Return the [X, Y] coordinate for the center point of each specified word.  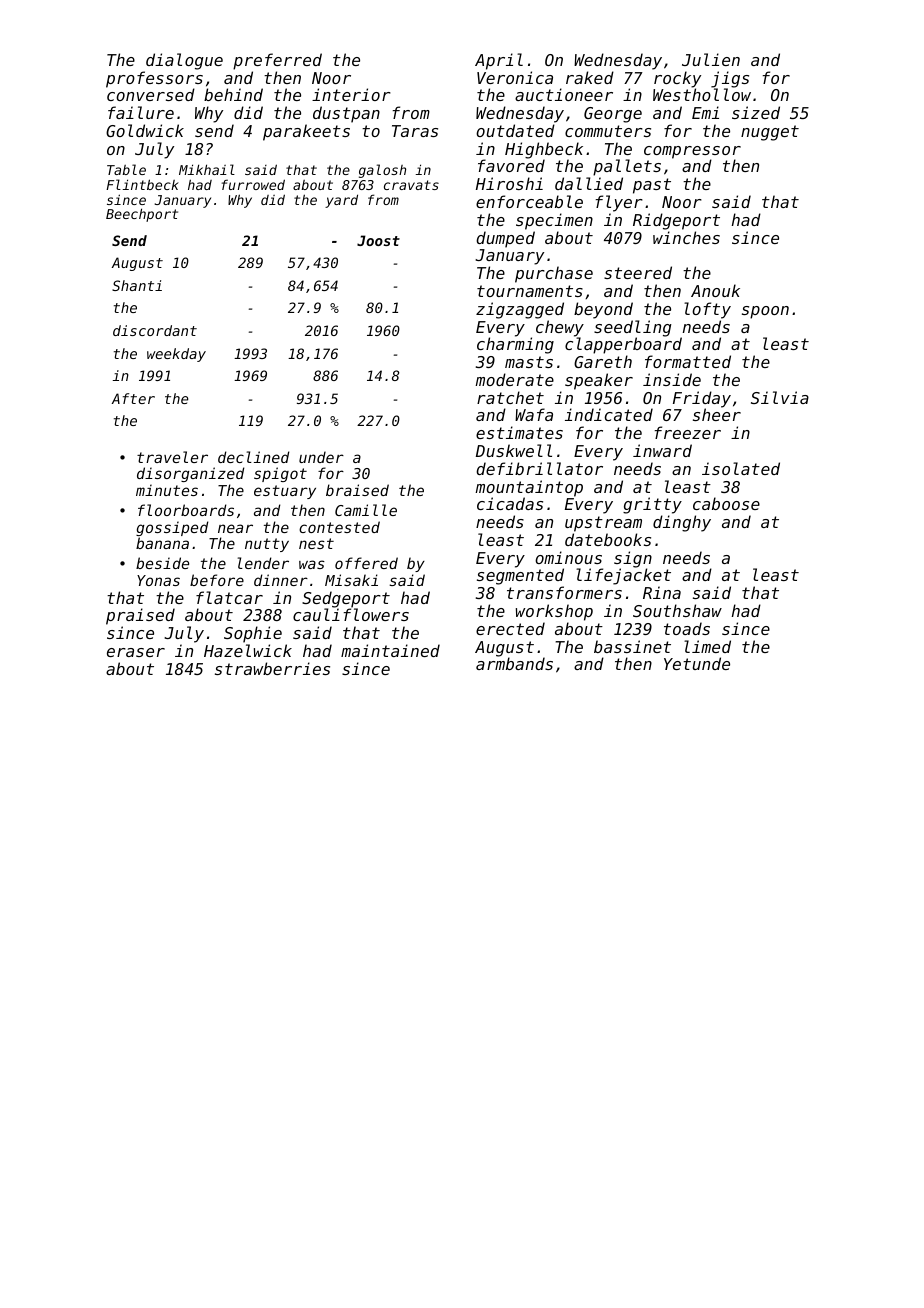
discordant [155, 330]
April [499, 61]
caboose [726, 503]
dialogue [184, 61]
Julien [711, 59]
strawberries [272, 668]
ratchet [510, 397]
